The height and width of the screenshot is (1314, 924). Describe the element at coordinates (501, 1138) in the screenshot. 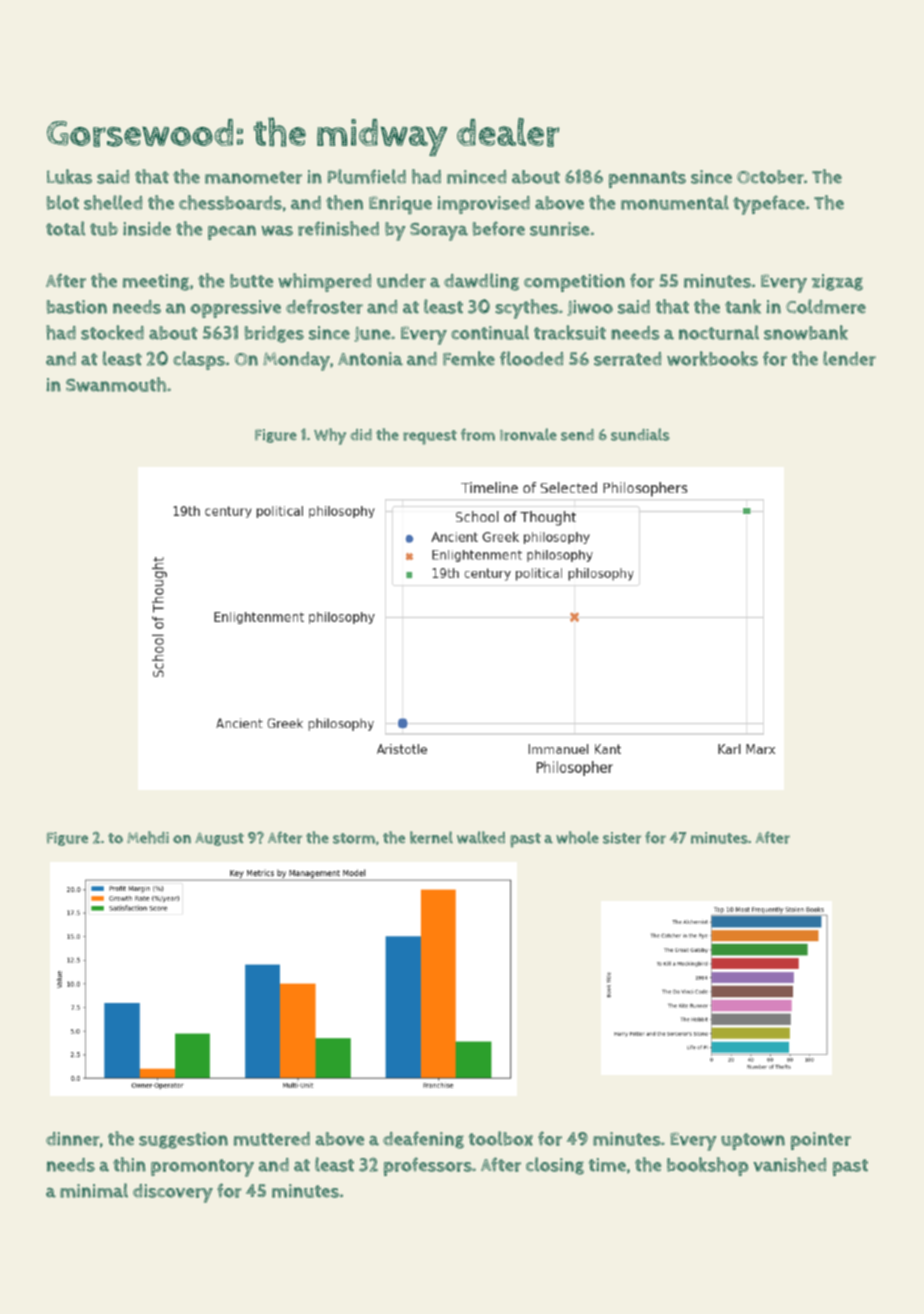

I see `toolbox` at that location.
